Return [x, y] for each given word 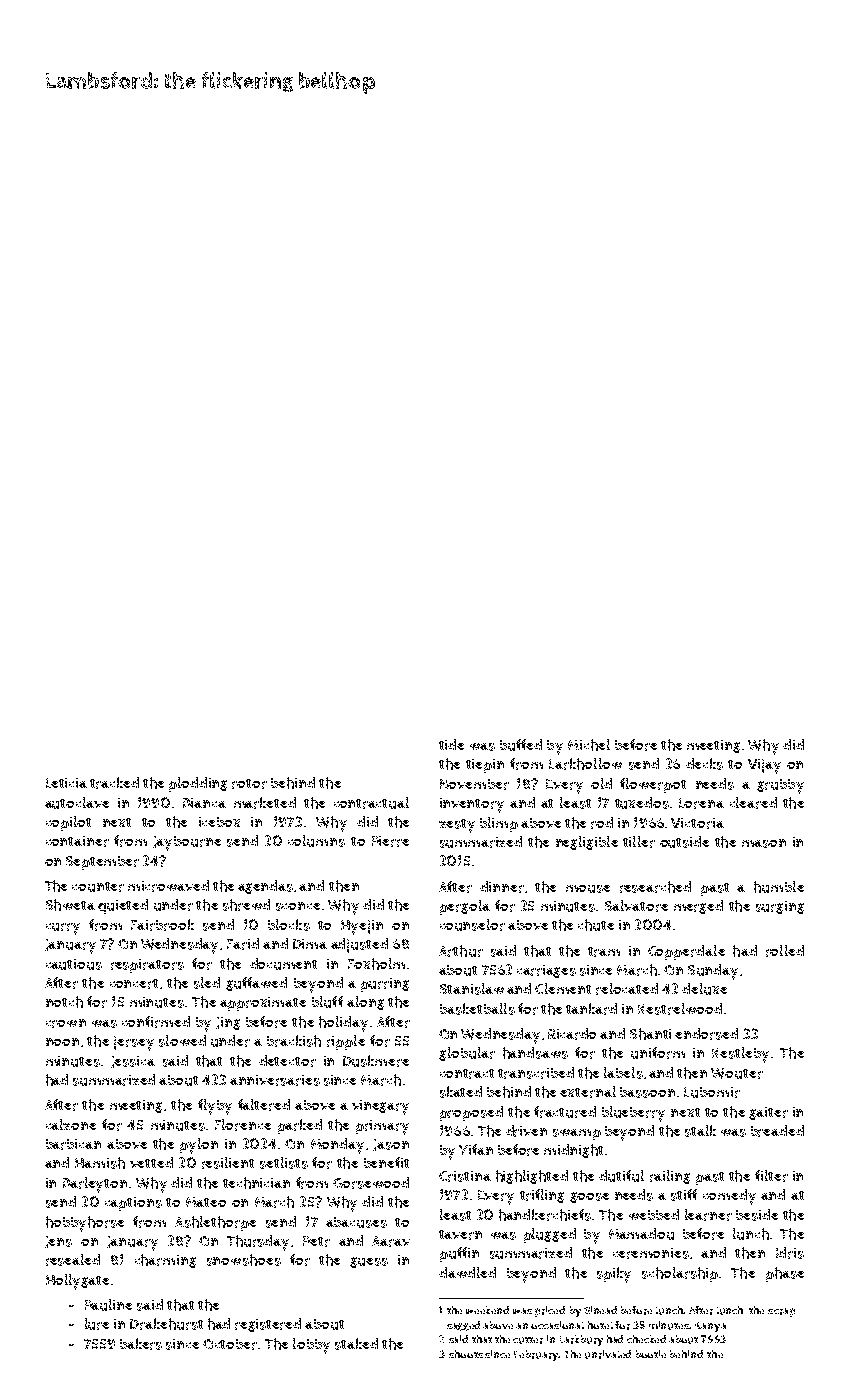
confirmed [156, 1022]
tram [604, 952]
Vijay [764, 766]
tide [451, 744]
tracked [114, 783]
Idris [790, 1253]
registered [268, 1325]
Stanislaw [472, 989]
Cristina [465, 1176]
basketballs [477, 1009]
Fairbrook [162, 925]
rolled [785, 951]
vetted [151, 1162]
